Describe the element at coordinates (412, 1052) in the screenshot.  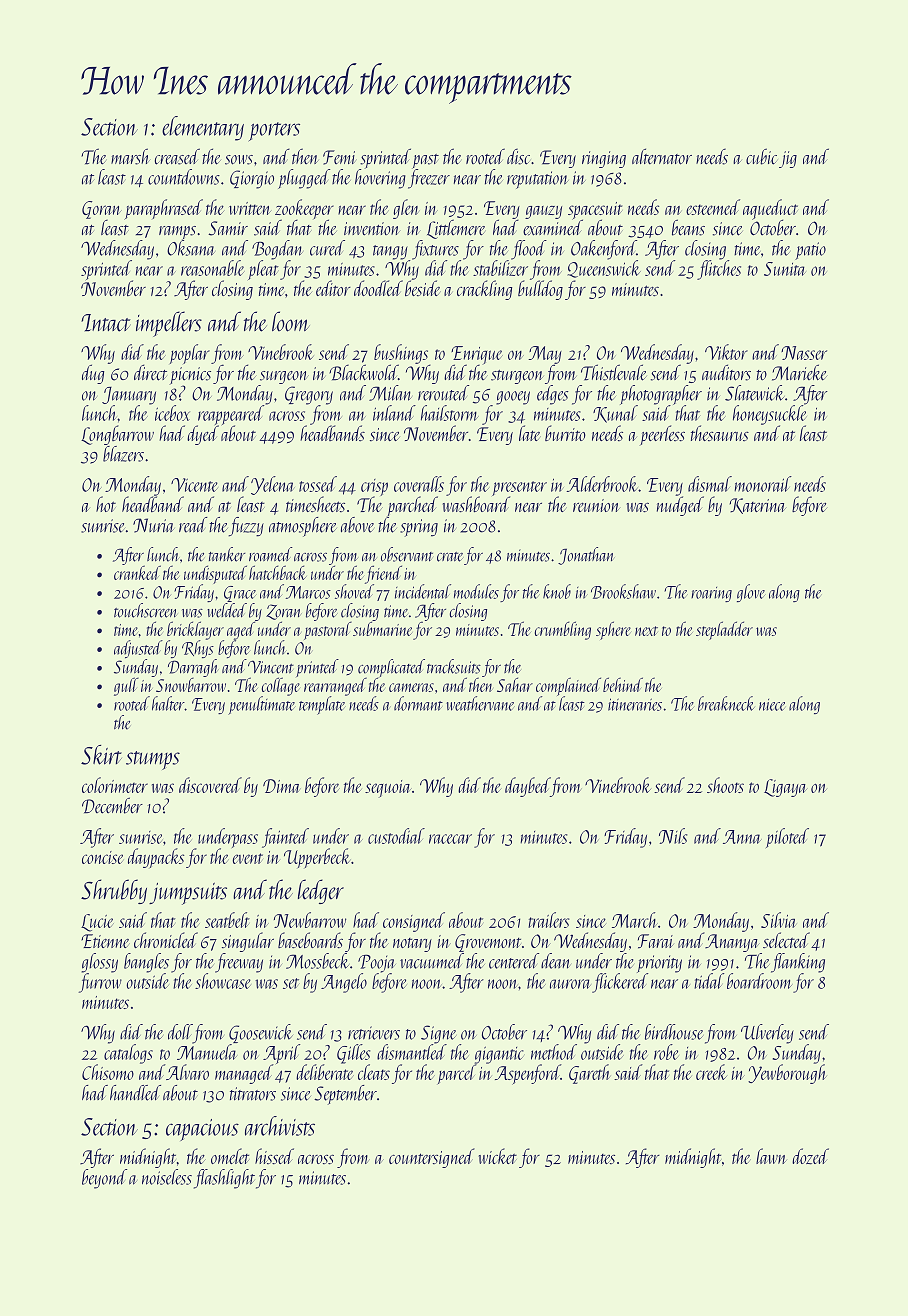
I see `dismantled` at that location.
